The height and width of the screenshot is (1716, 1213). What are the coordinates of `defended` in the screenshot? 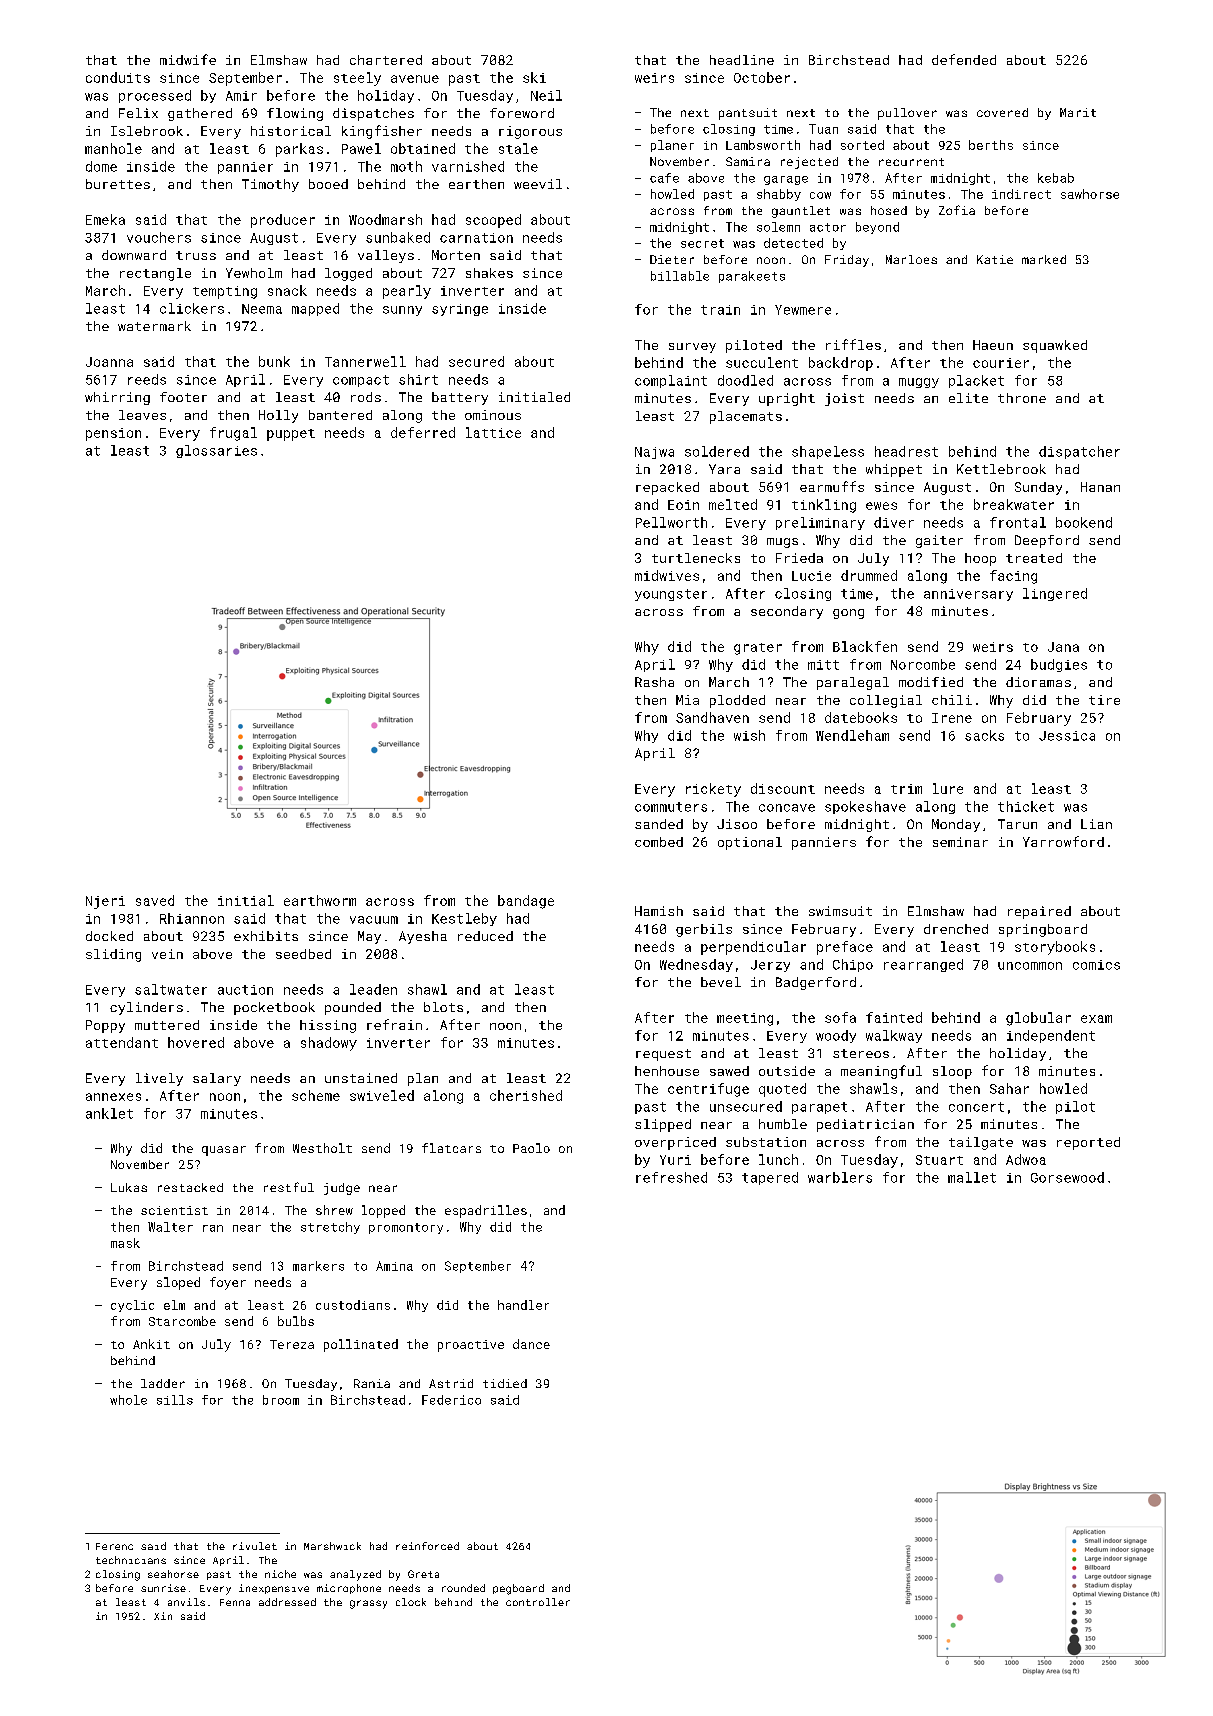 It's located at (964, 59).
